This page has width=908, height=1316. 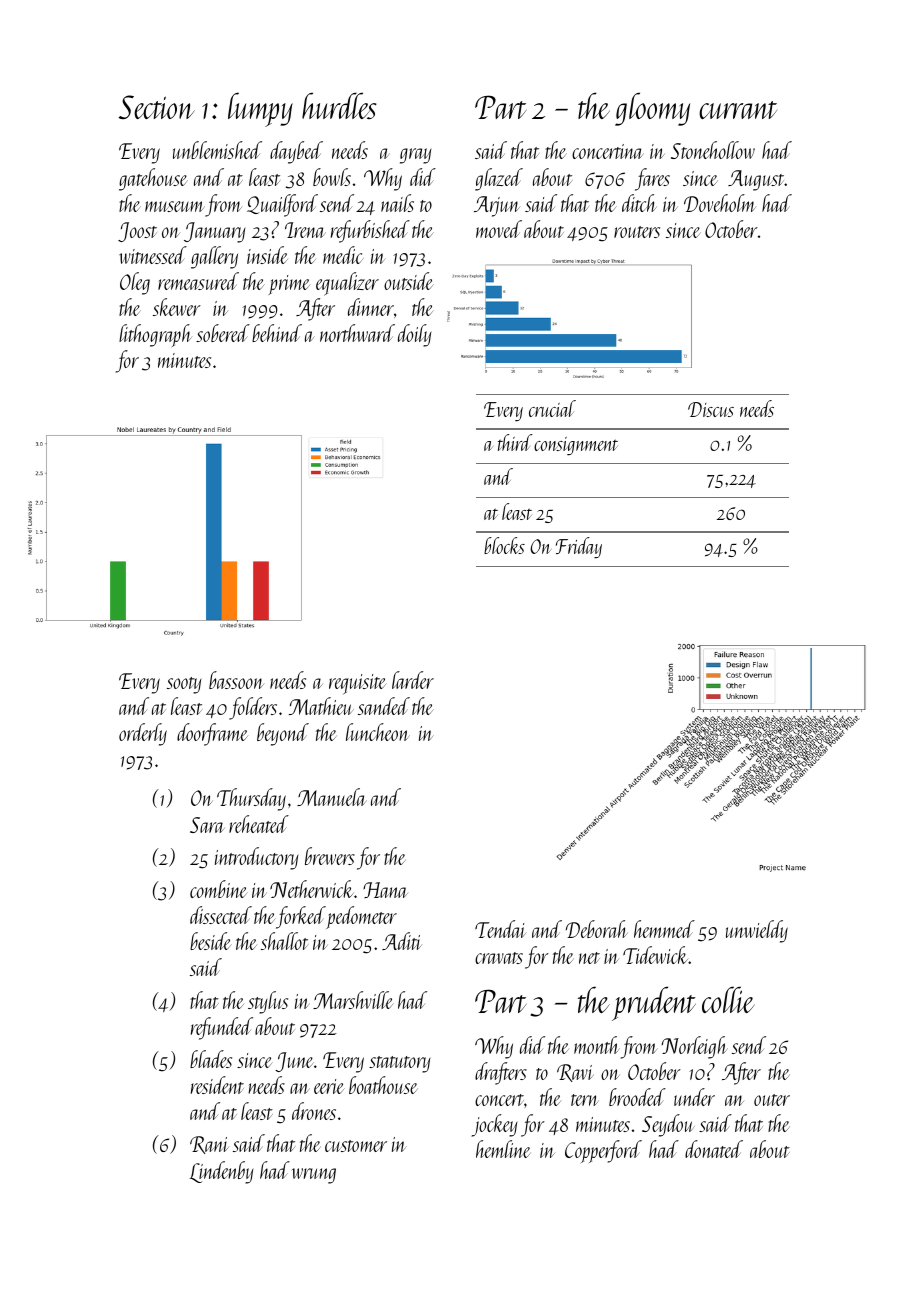 What do you see at coordinates (728, 999) in the page?
I see `collie` at bounding box center [728, 999].
